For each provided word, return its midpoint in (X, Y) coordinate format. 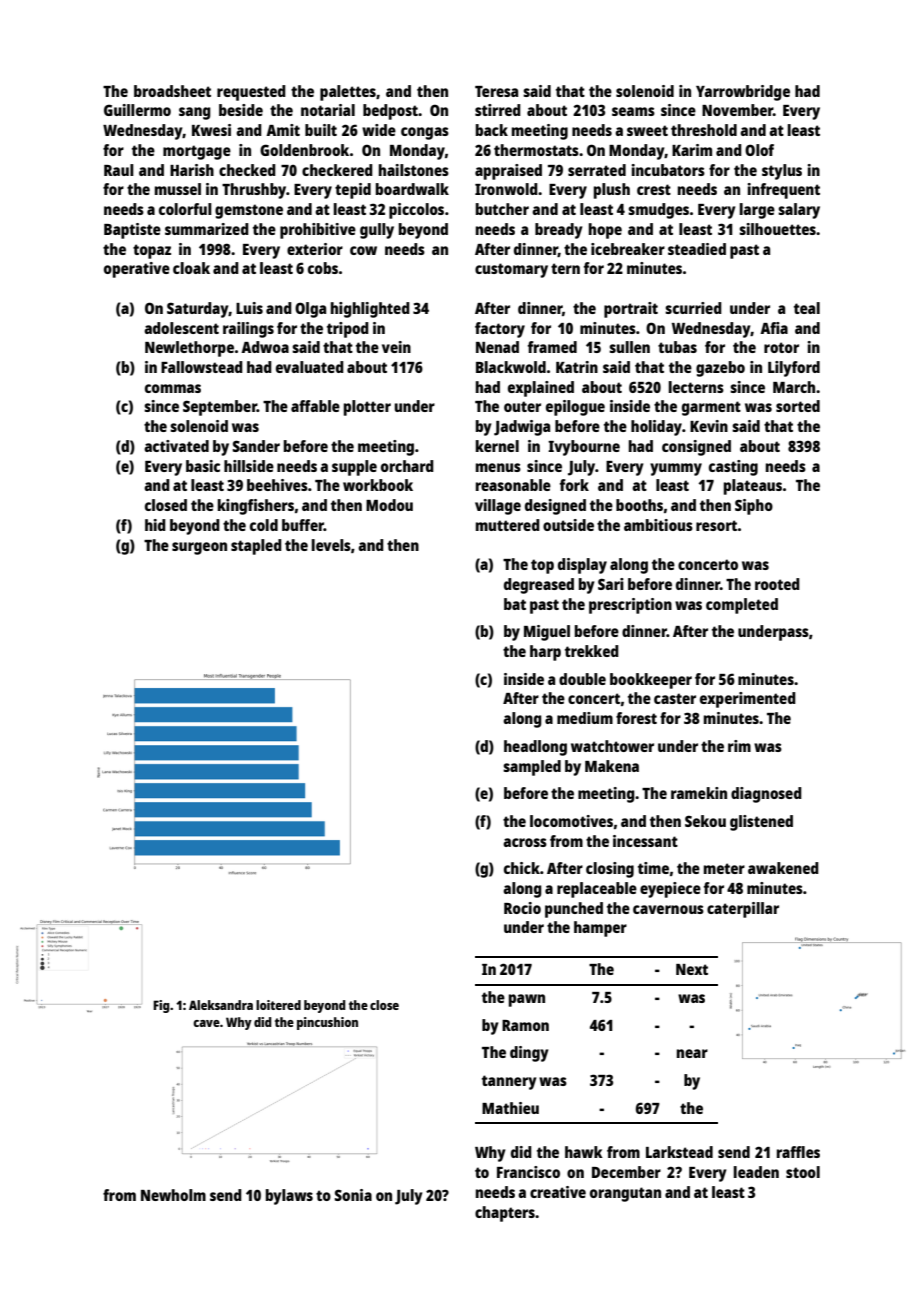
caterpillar (743, 910)
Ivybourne (584, 448)
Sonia (353, 1195)
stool (803, 1172)
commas (173, 388)
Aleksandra (221, 1005)
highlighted (370, 310)
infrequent (783, 191)
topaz (152, 251)
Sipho (754, 507)
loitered (278, 1005)
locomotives (571, 821)
